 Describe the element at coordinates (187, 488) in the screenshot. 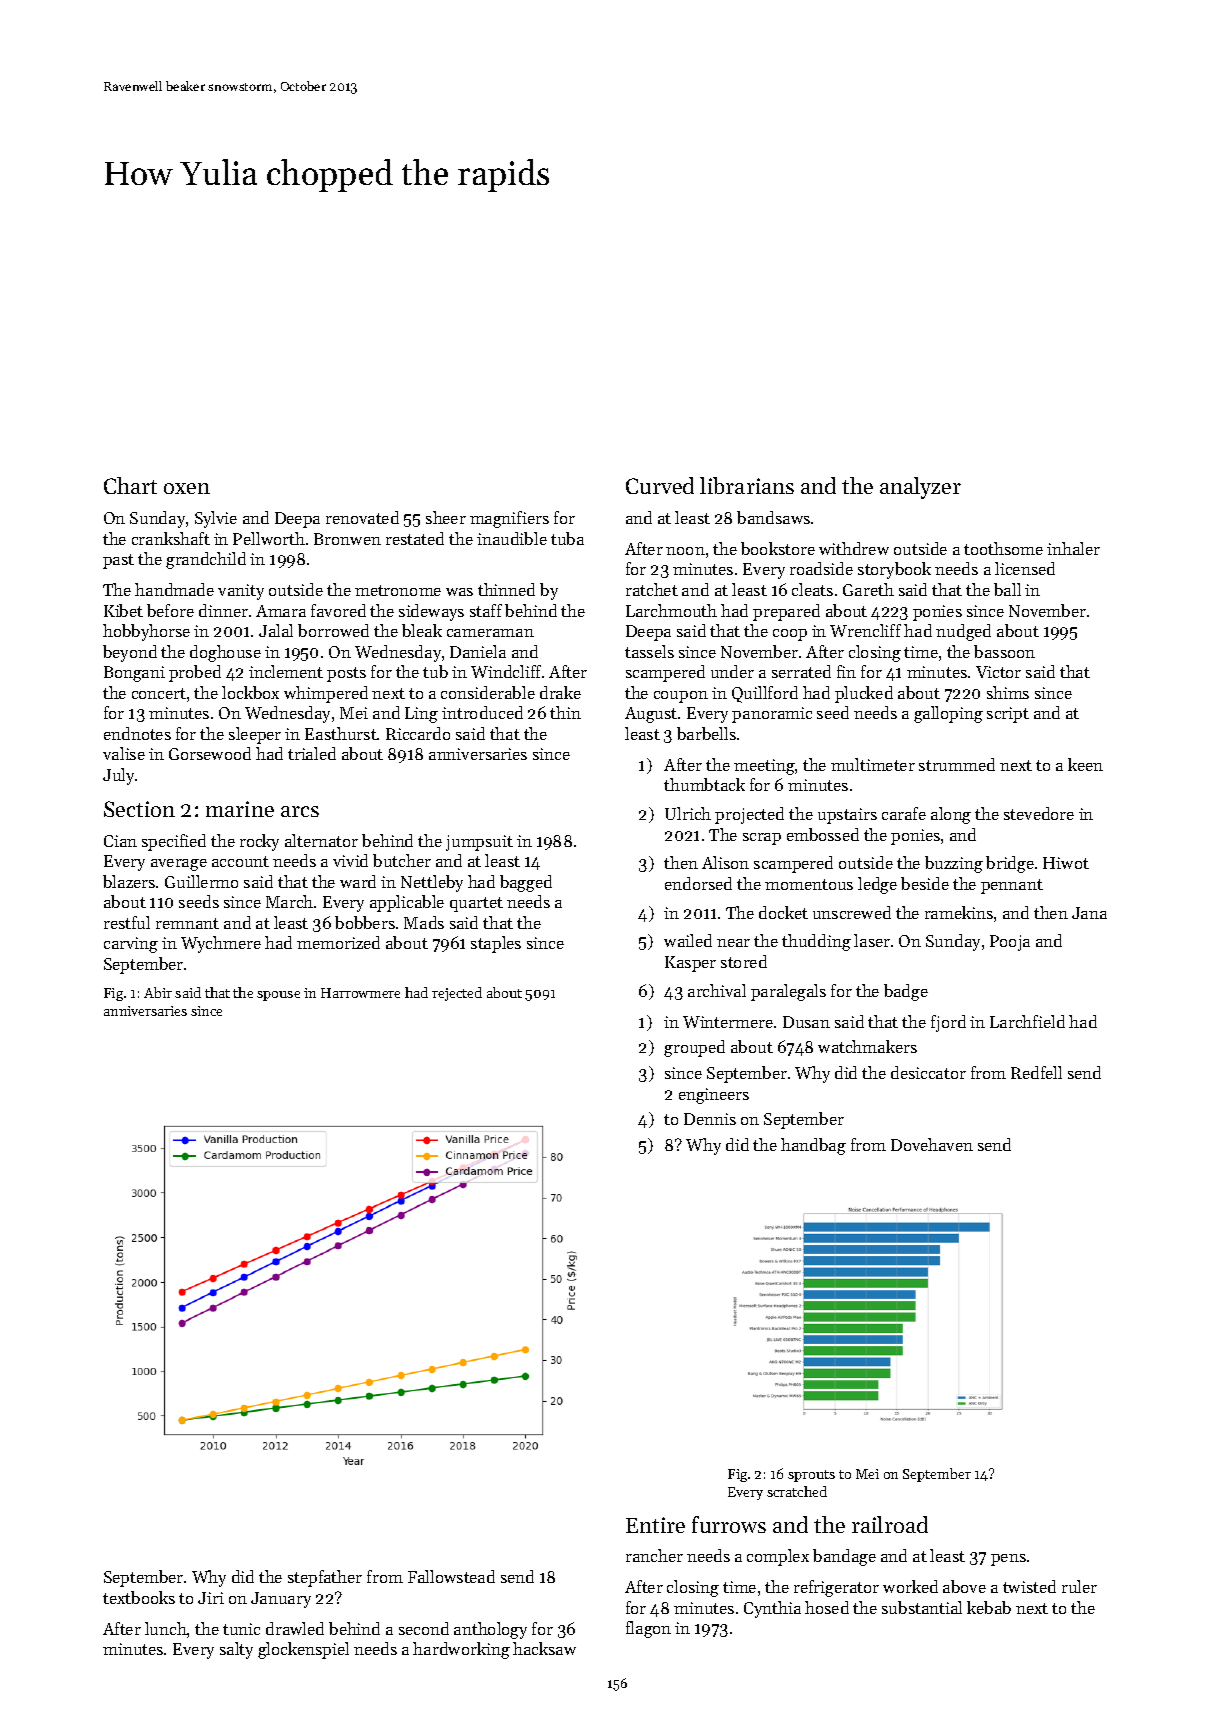

I see `oxen` at that location.
